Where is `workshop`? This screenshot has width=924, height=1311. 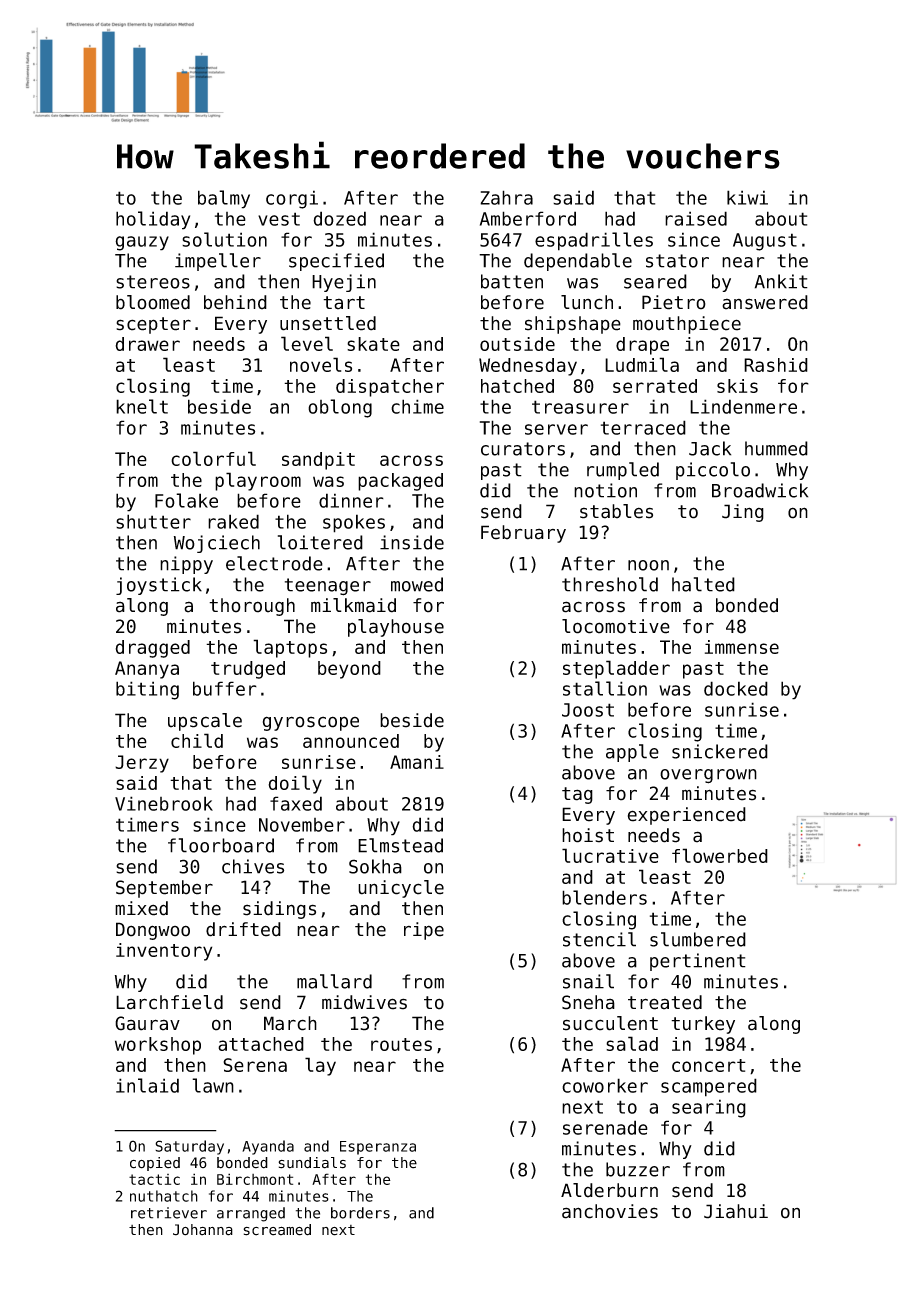
workshop is located at coordinates (158, 1046).
